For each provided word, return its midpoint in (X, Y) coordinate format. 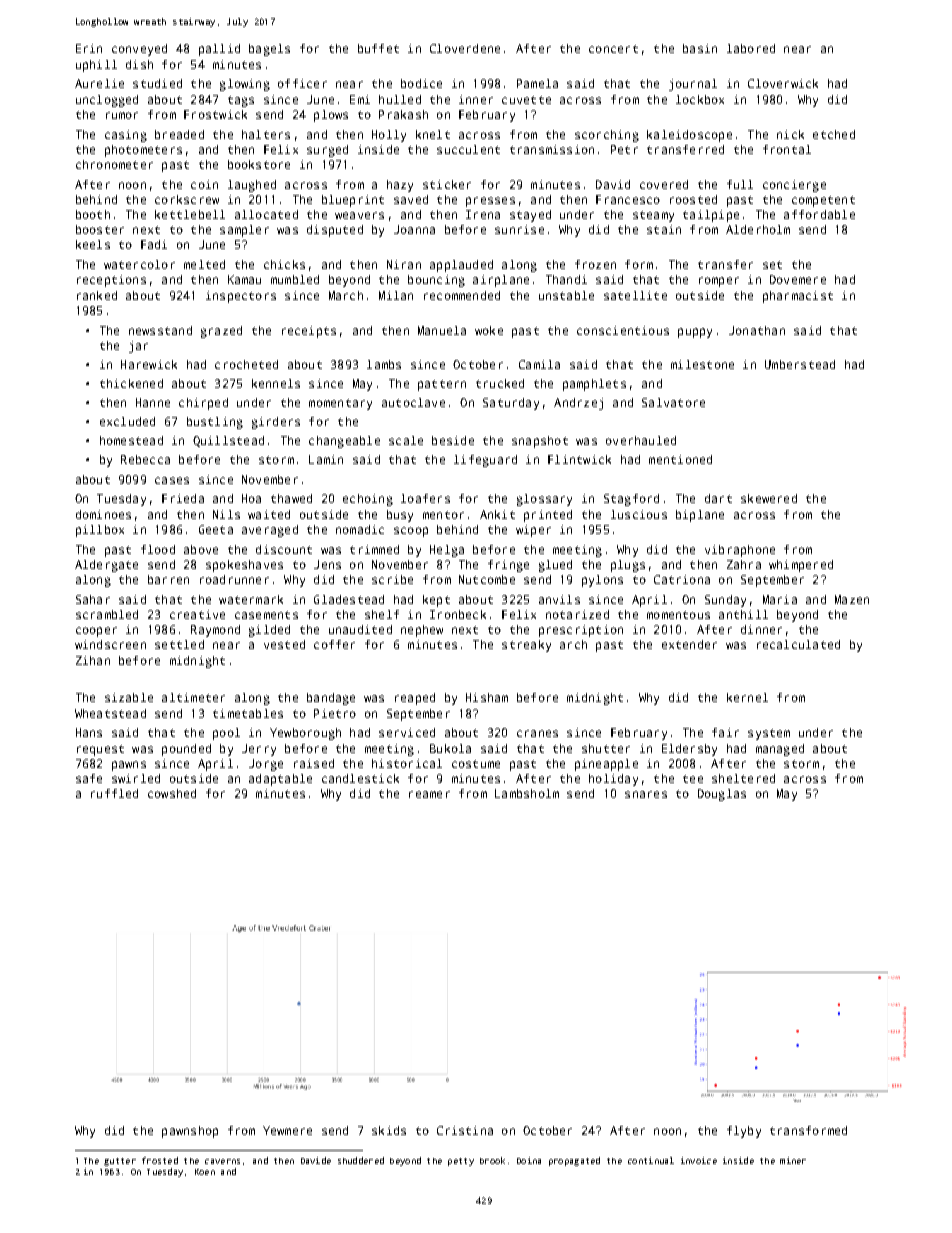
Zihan (93, 660)
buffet (378, 48)
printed (548, 516)
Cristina (465, 1130)
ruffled (114, 793)
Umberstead (800, 364)
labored (751, 48)
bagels (269, 50)
